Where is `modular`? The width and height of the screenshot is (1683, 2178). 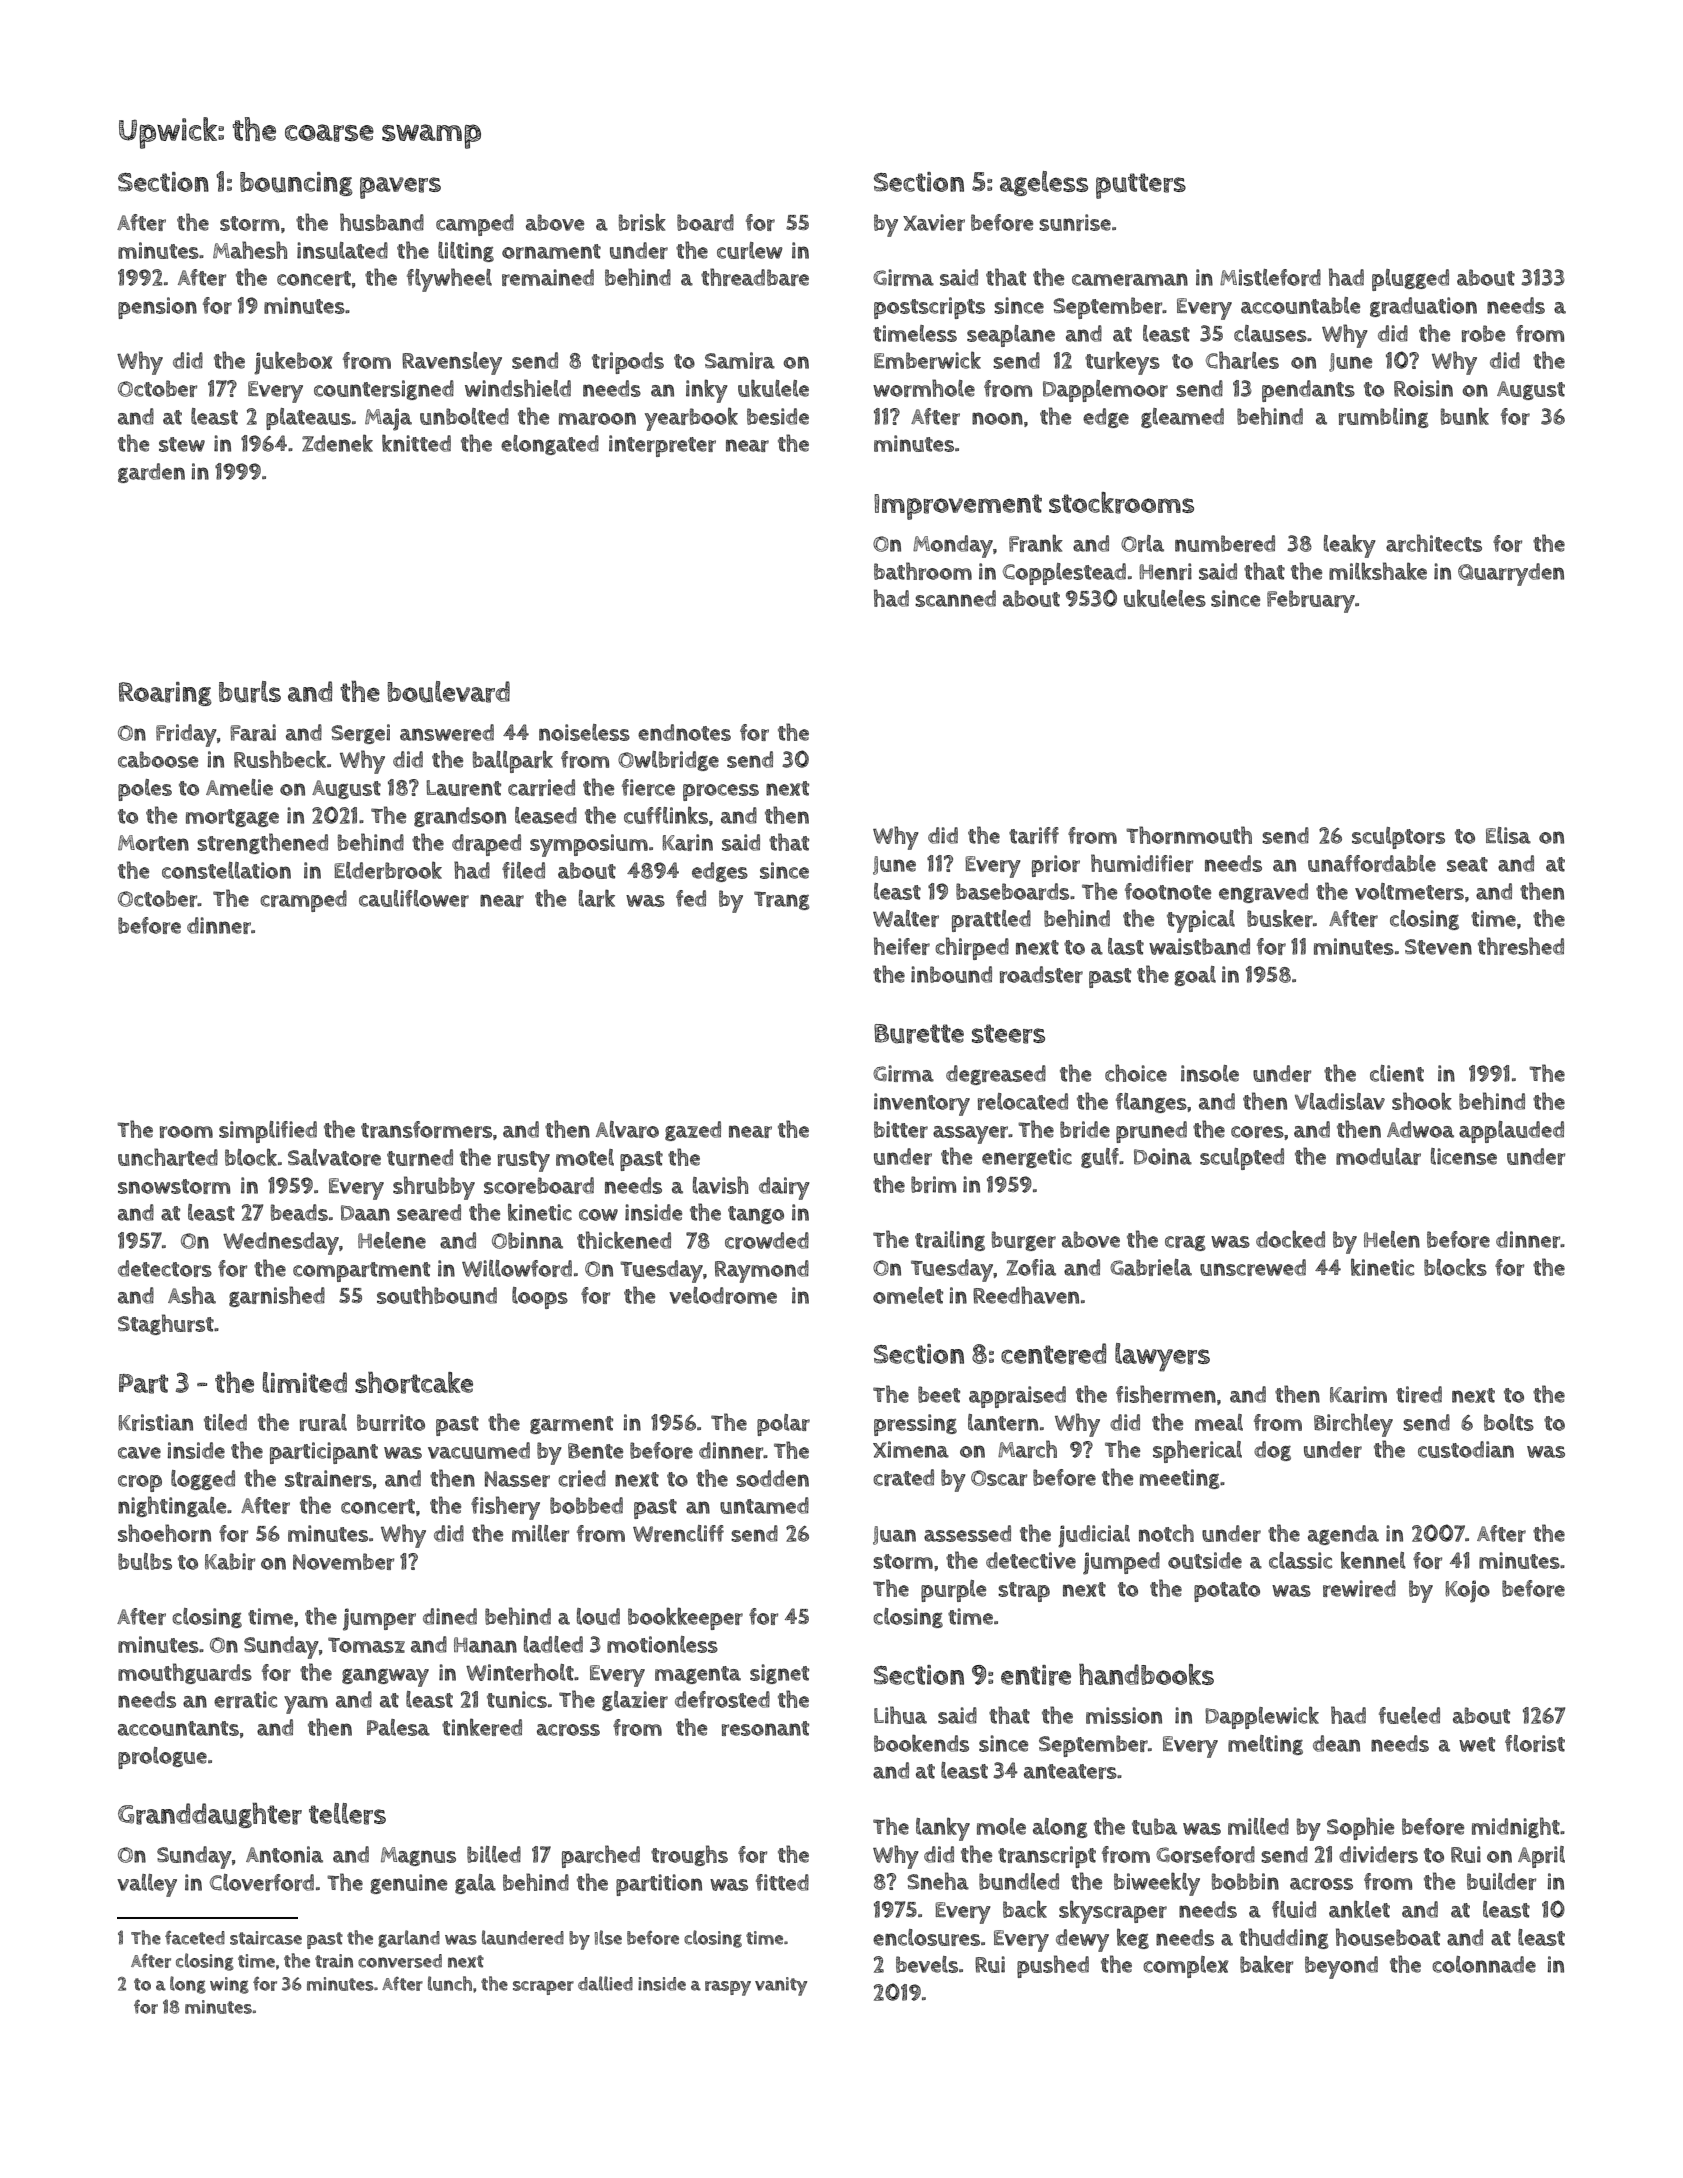 modular is located at coordinates (1378, 1156).
